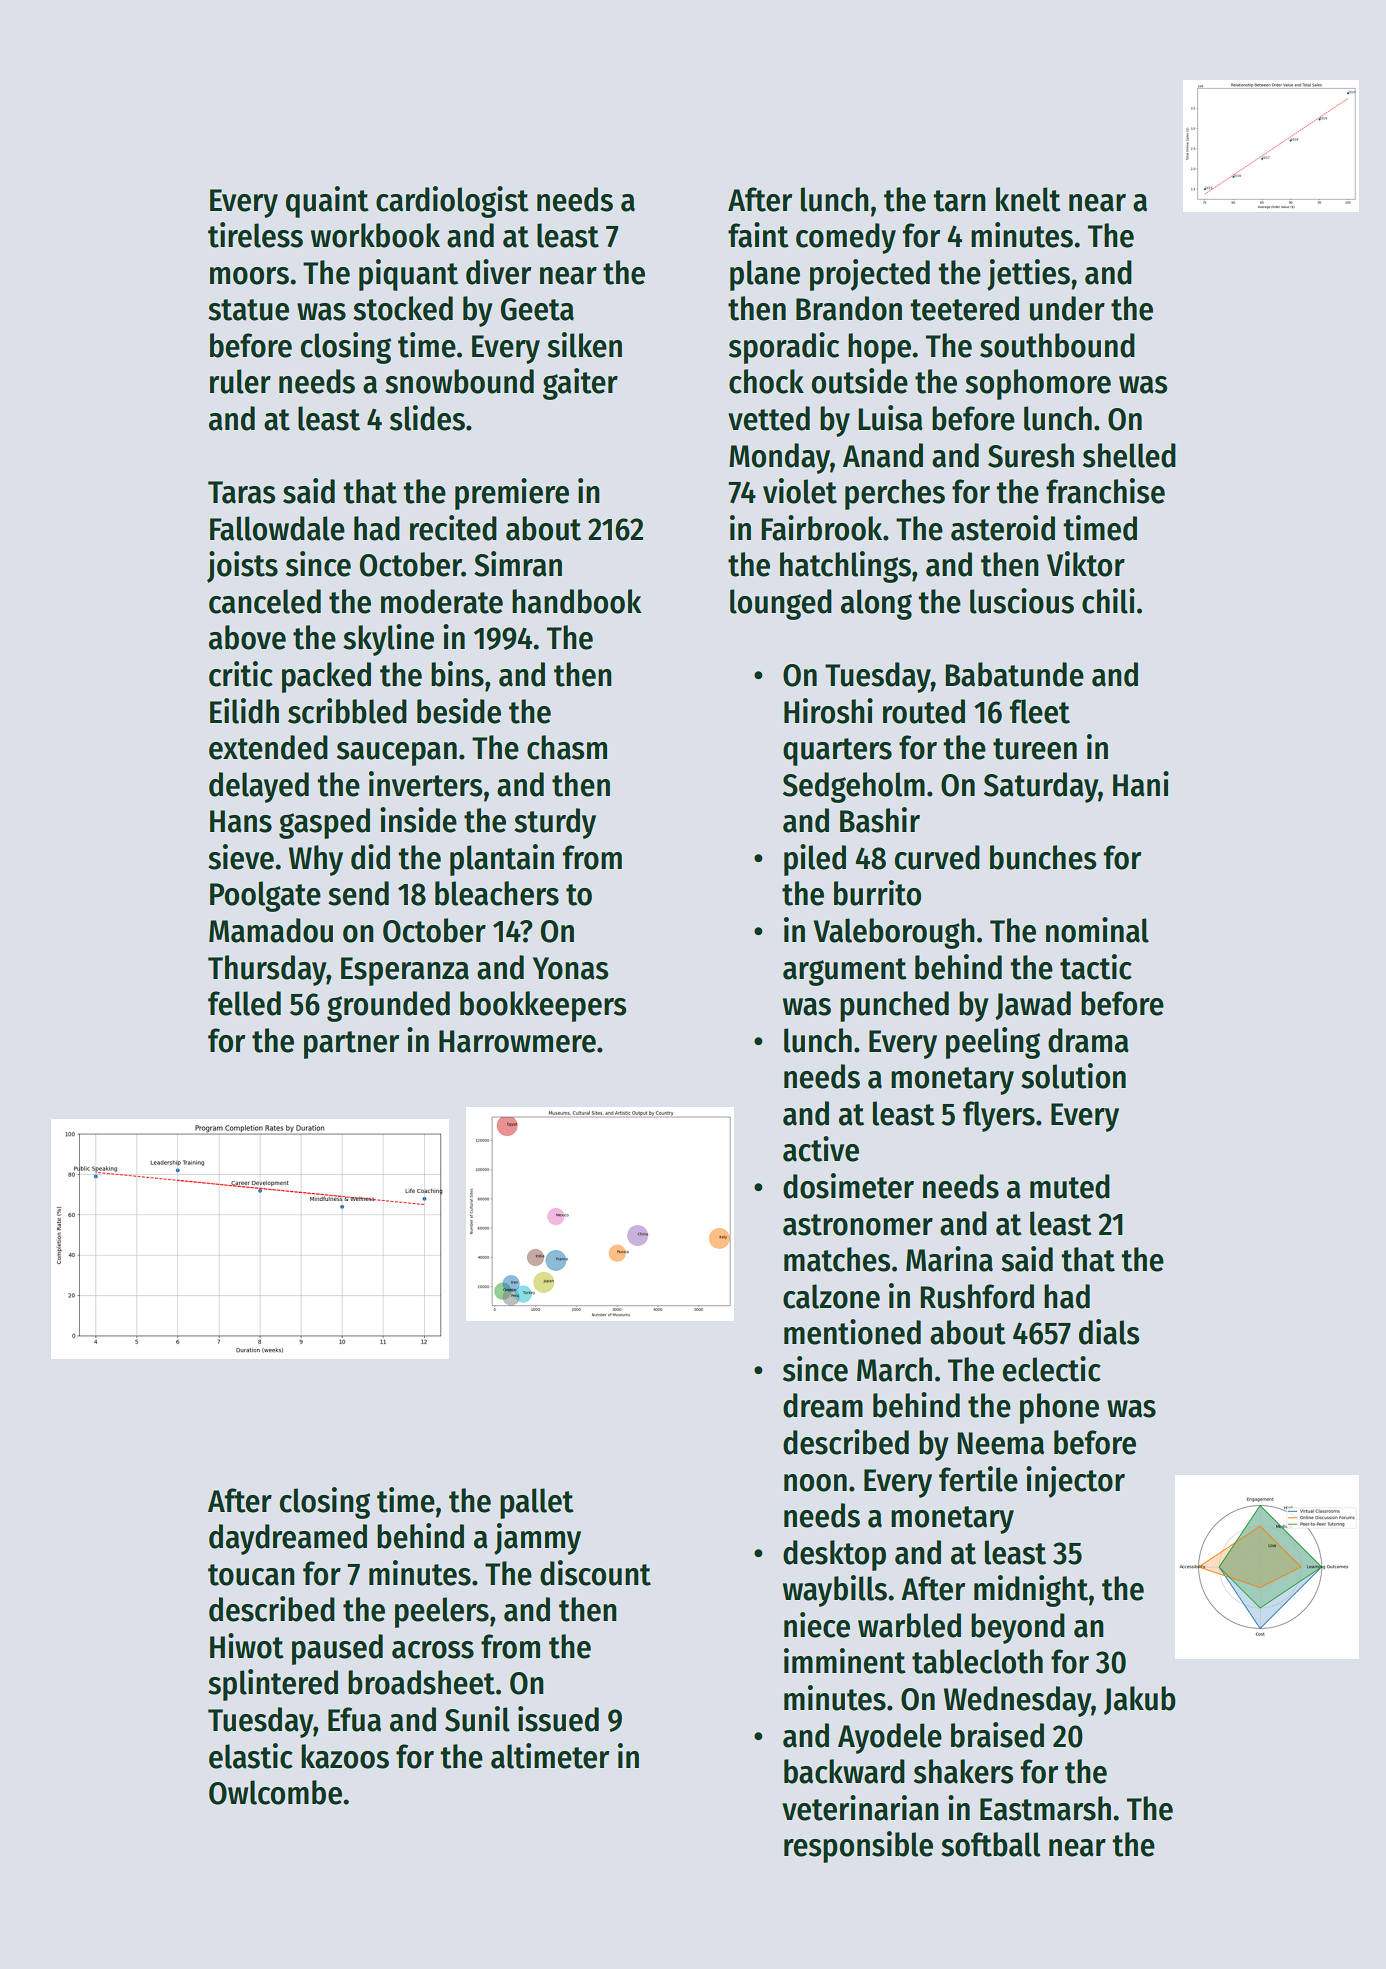 This page has width=1386, height=1969. Describe the element at coordinates (852, 1332) in the page. I see `mentioned` at that location.
